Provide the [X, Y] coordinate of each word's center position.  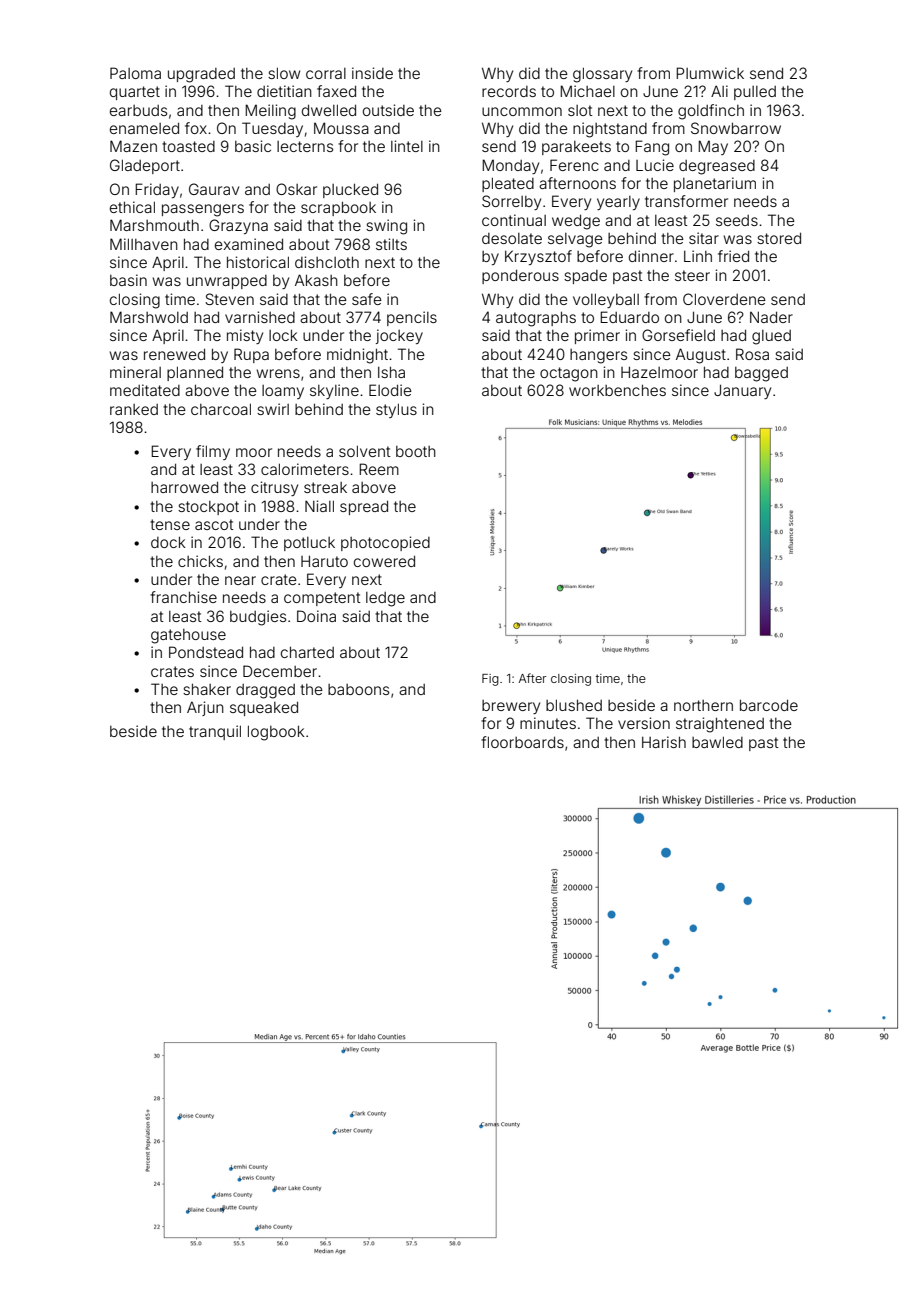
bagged [761, 374]
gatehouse [188, 636]
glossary [602, 75]
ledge [385, 599]
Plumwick [710, 73]
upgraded [201, 75]
